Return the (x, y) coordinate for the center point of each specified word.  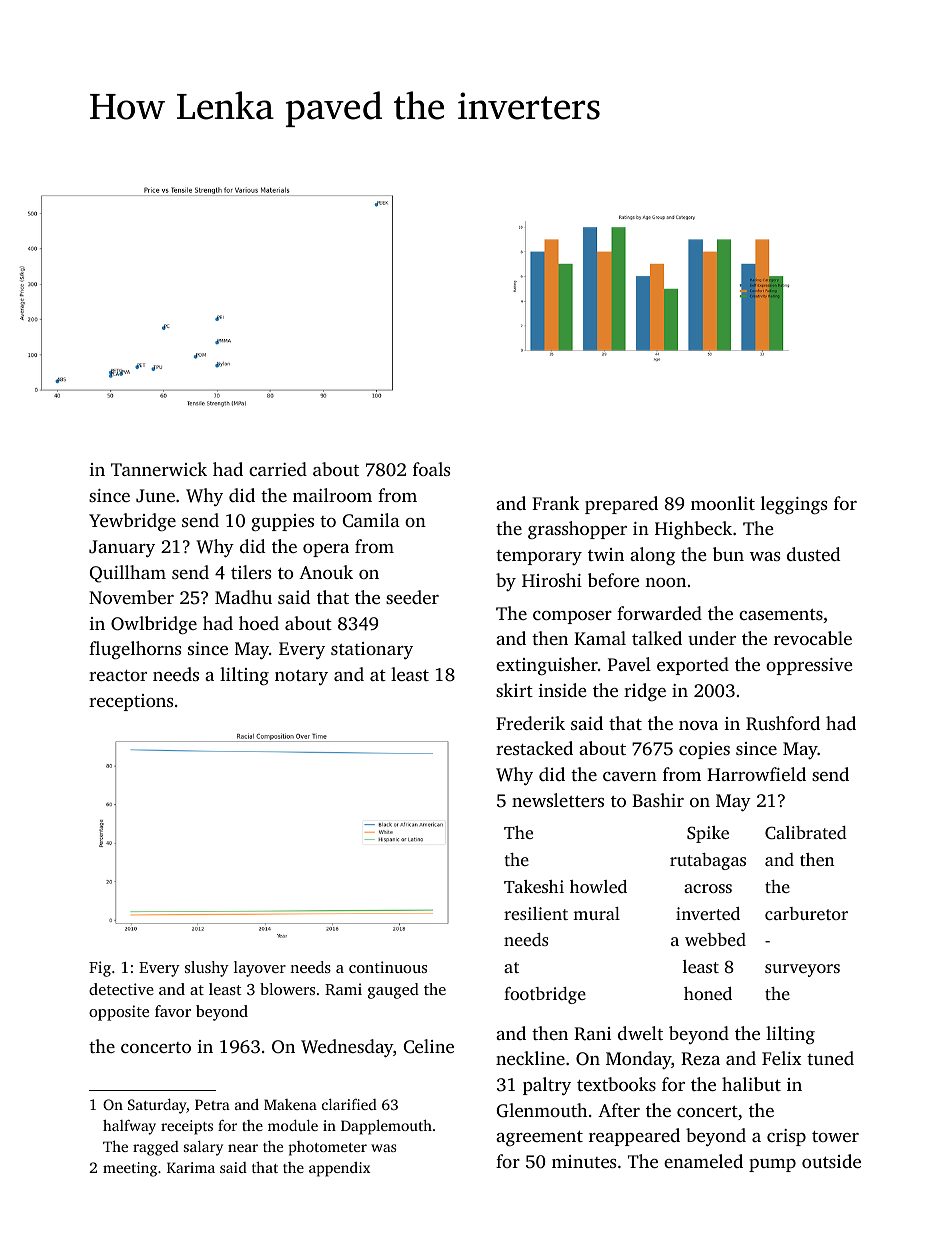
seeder (412, 597)
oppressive (809, 666)
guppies (282, 522)
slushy (207, 969)
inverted (708, 913)
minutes (584, 1161)
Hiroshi (552, 580)
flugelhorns (135, 650)
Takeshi (534, 886)
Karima (191, 1167)
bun (728, 554)
